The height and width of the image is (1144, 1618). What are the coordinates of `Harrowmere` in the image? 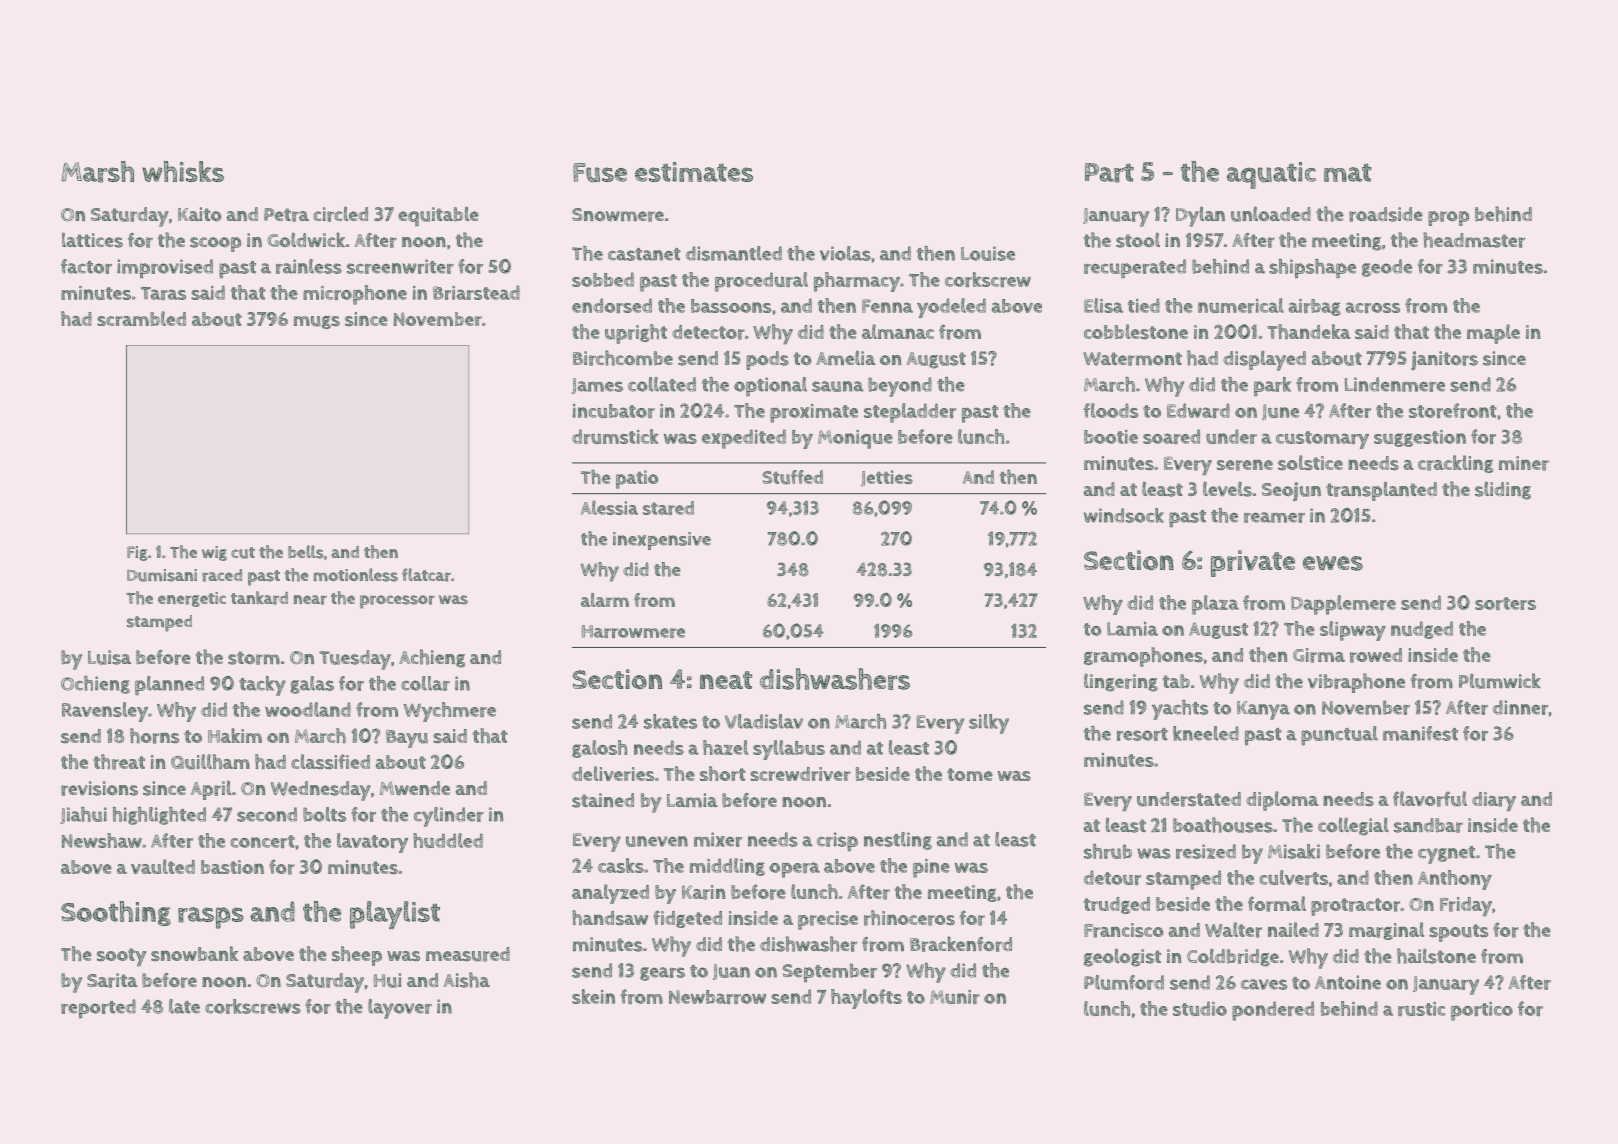 It's located at (633, 631).
